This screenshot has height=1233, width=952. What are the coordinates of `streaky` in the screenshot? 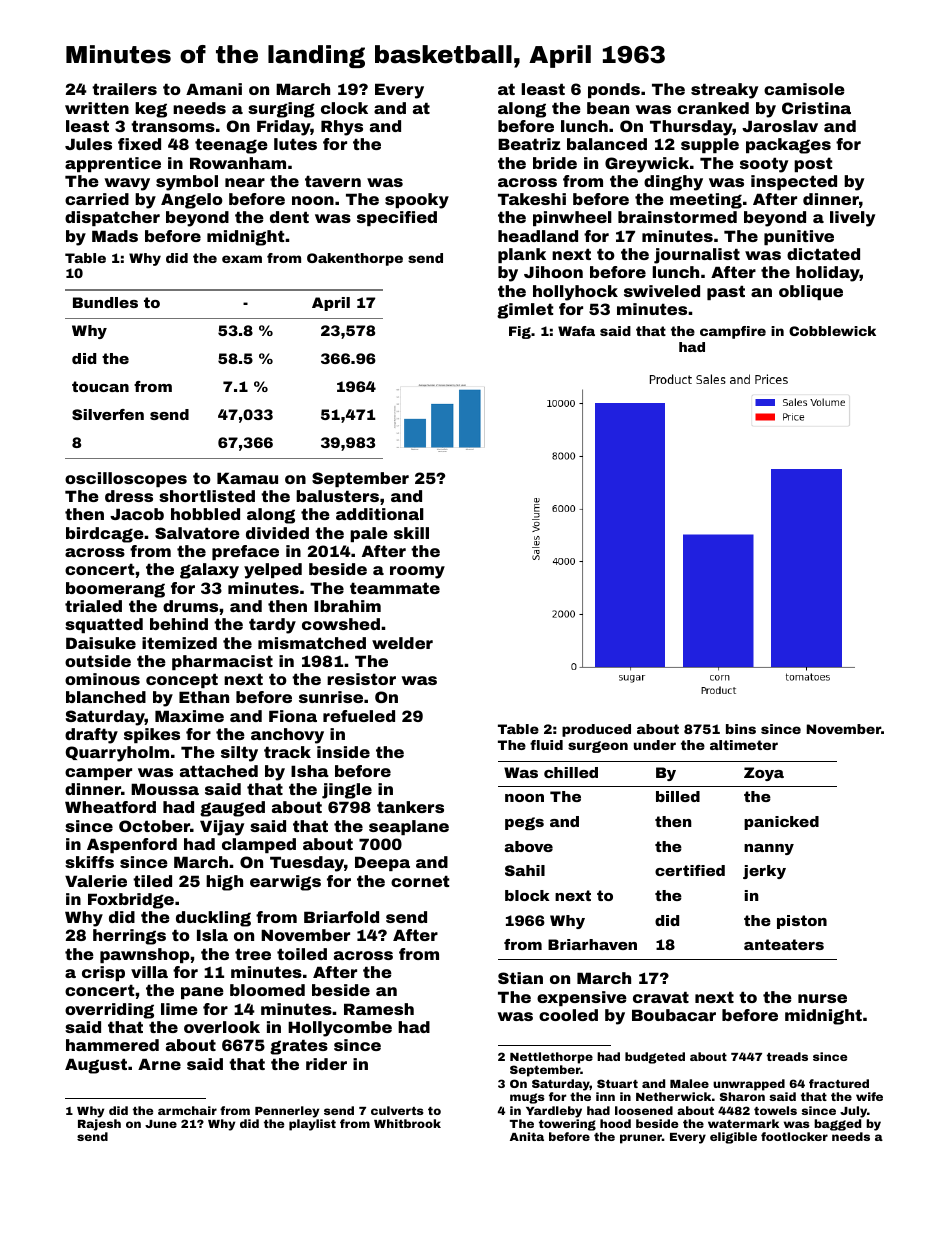 It's located at (724, 91).
